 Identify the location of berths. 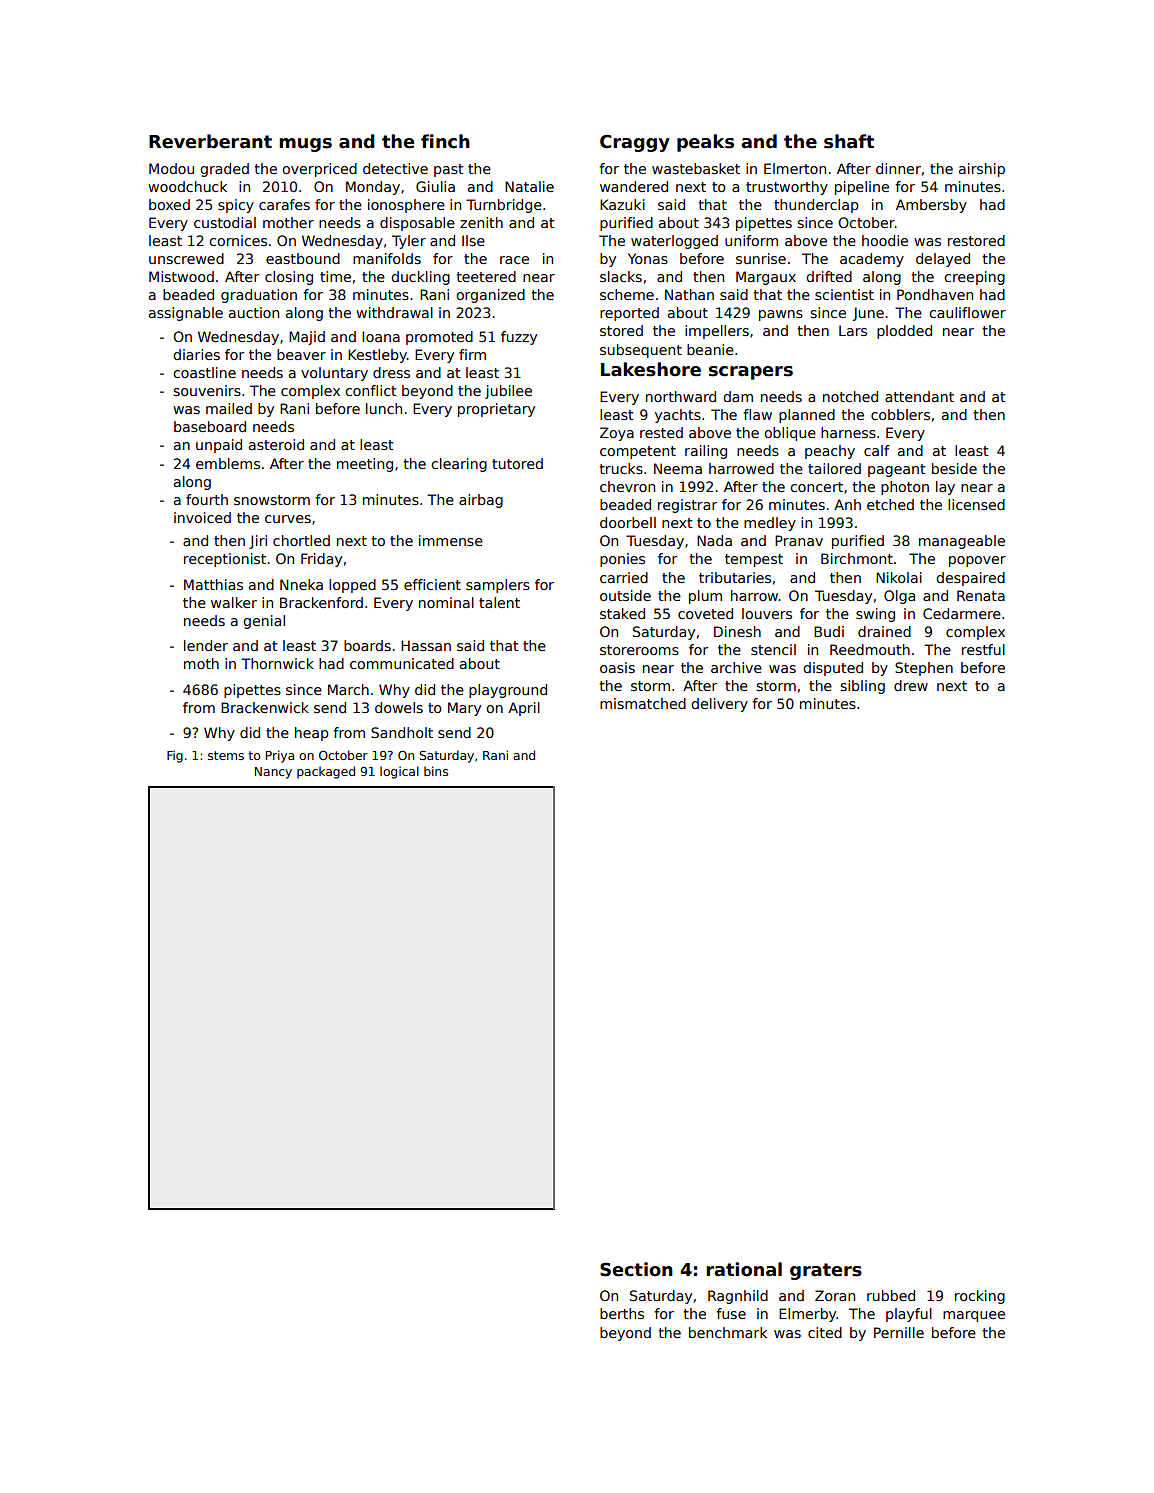
(622, 1313).
